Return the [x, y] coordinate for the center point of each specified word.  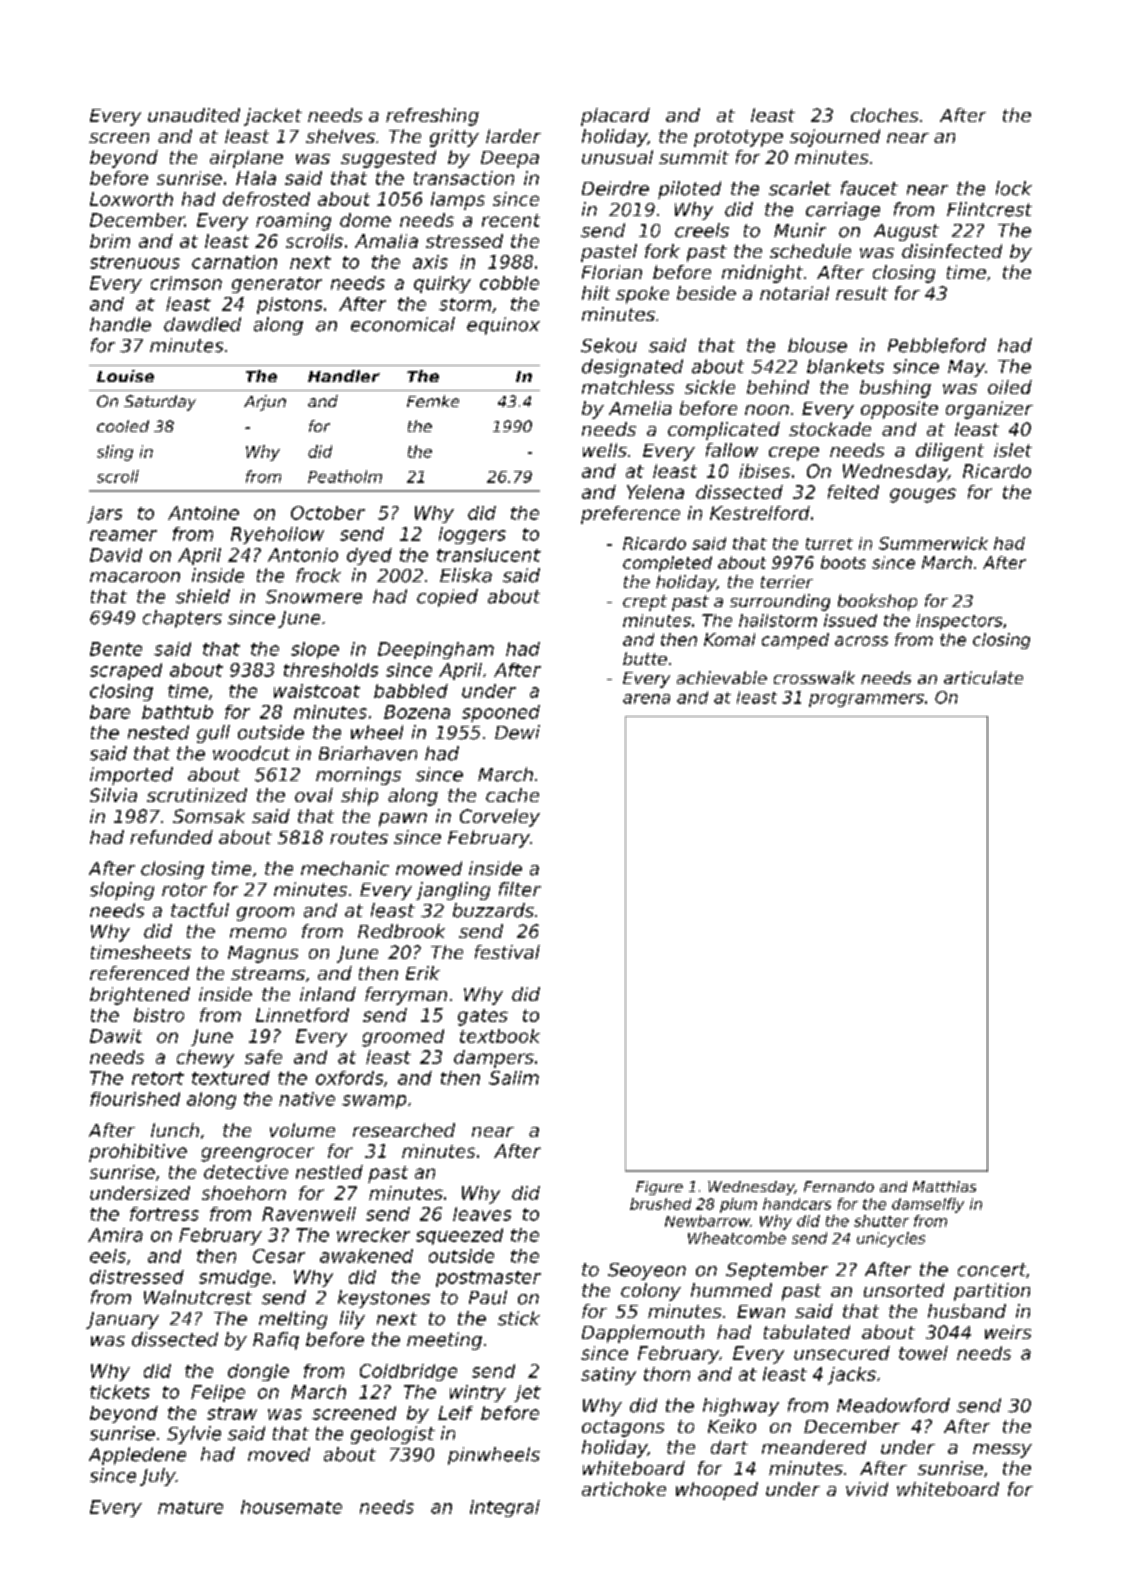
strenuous [135, 262]
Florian [612, 272]
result [862, 293]
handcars [797, 1204]
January [122, 1320]
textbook [500, 1036]
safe [263, 1057]
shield [203, 596]
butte [645, 658]
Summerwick [933, 543]
